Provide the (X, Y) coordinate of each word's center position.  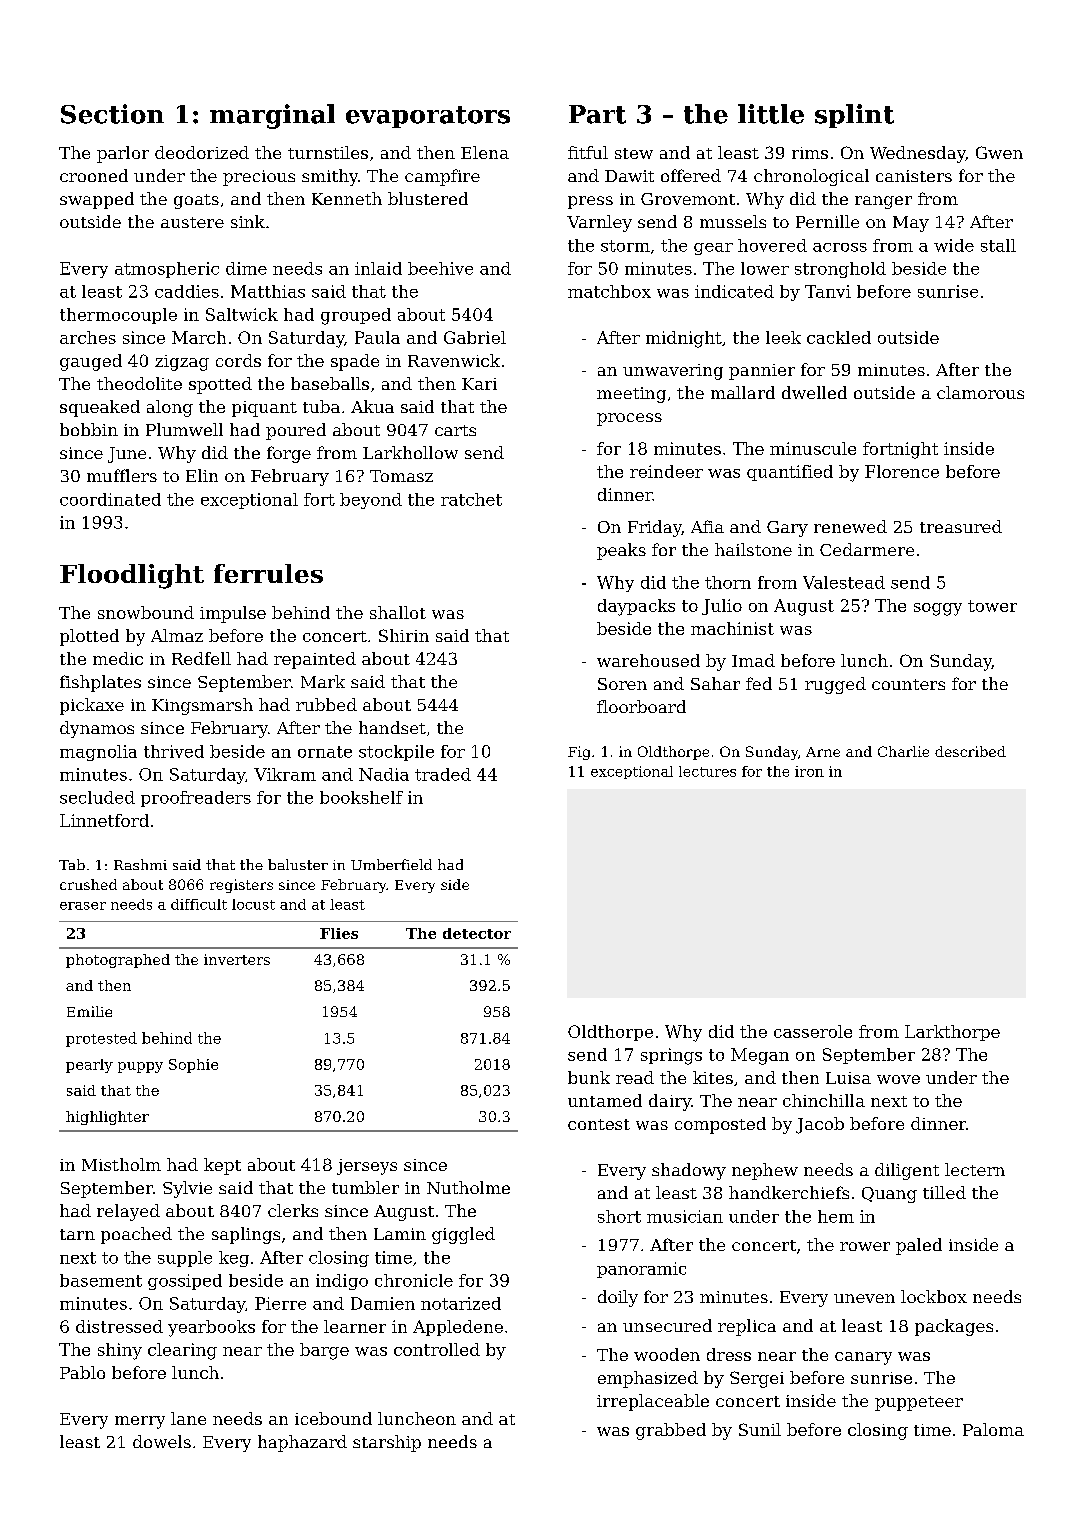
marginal (272, 116)
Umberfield (391, 864)
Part (597, 114)
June (127, 455)
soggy (938, 609)
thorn (728, 582)
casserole (813, 1031)
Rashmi (140, 864)
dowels (162, 1441)
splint (854, 116)
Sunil (760, 1429)
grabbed (671, 1431)
